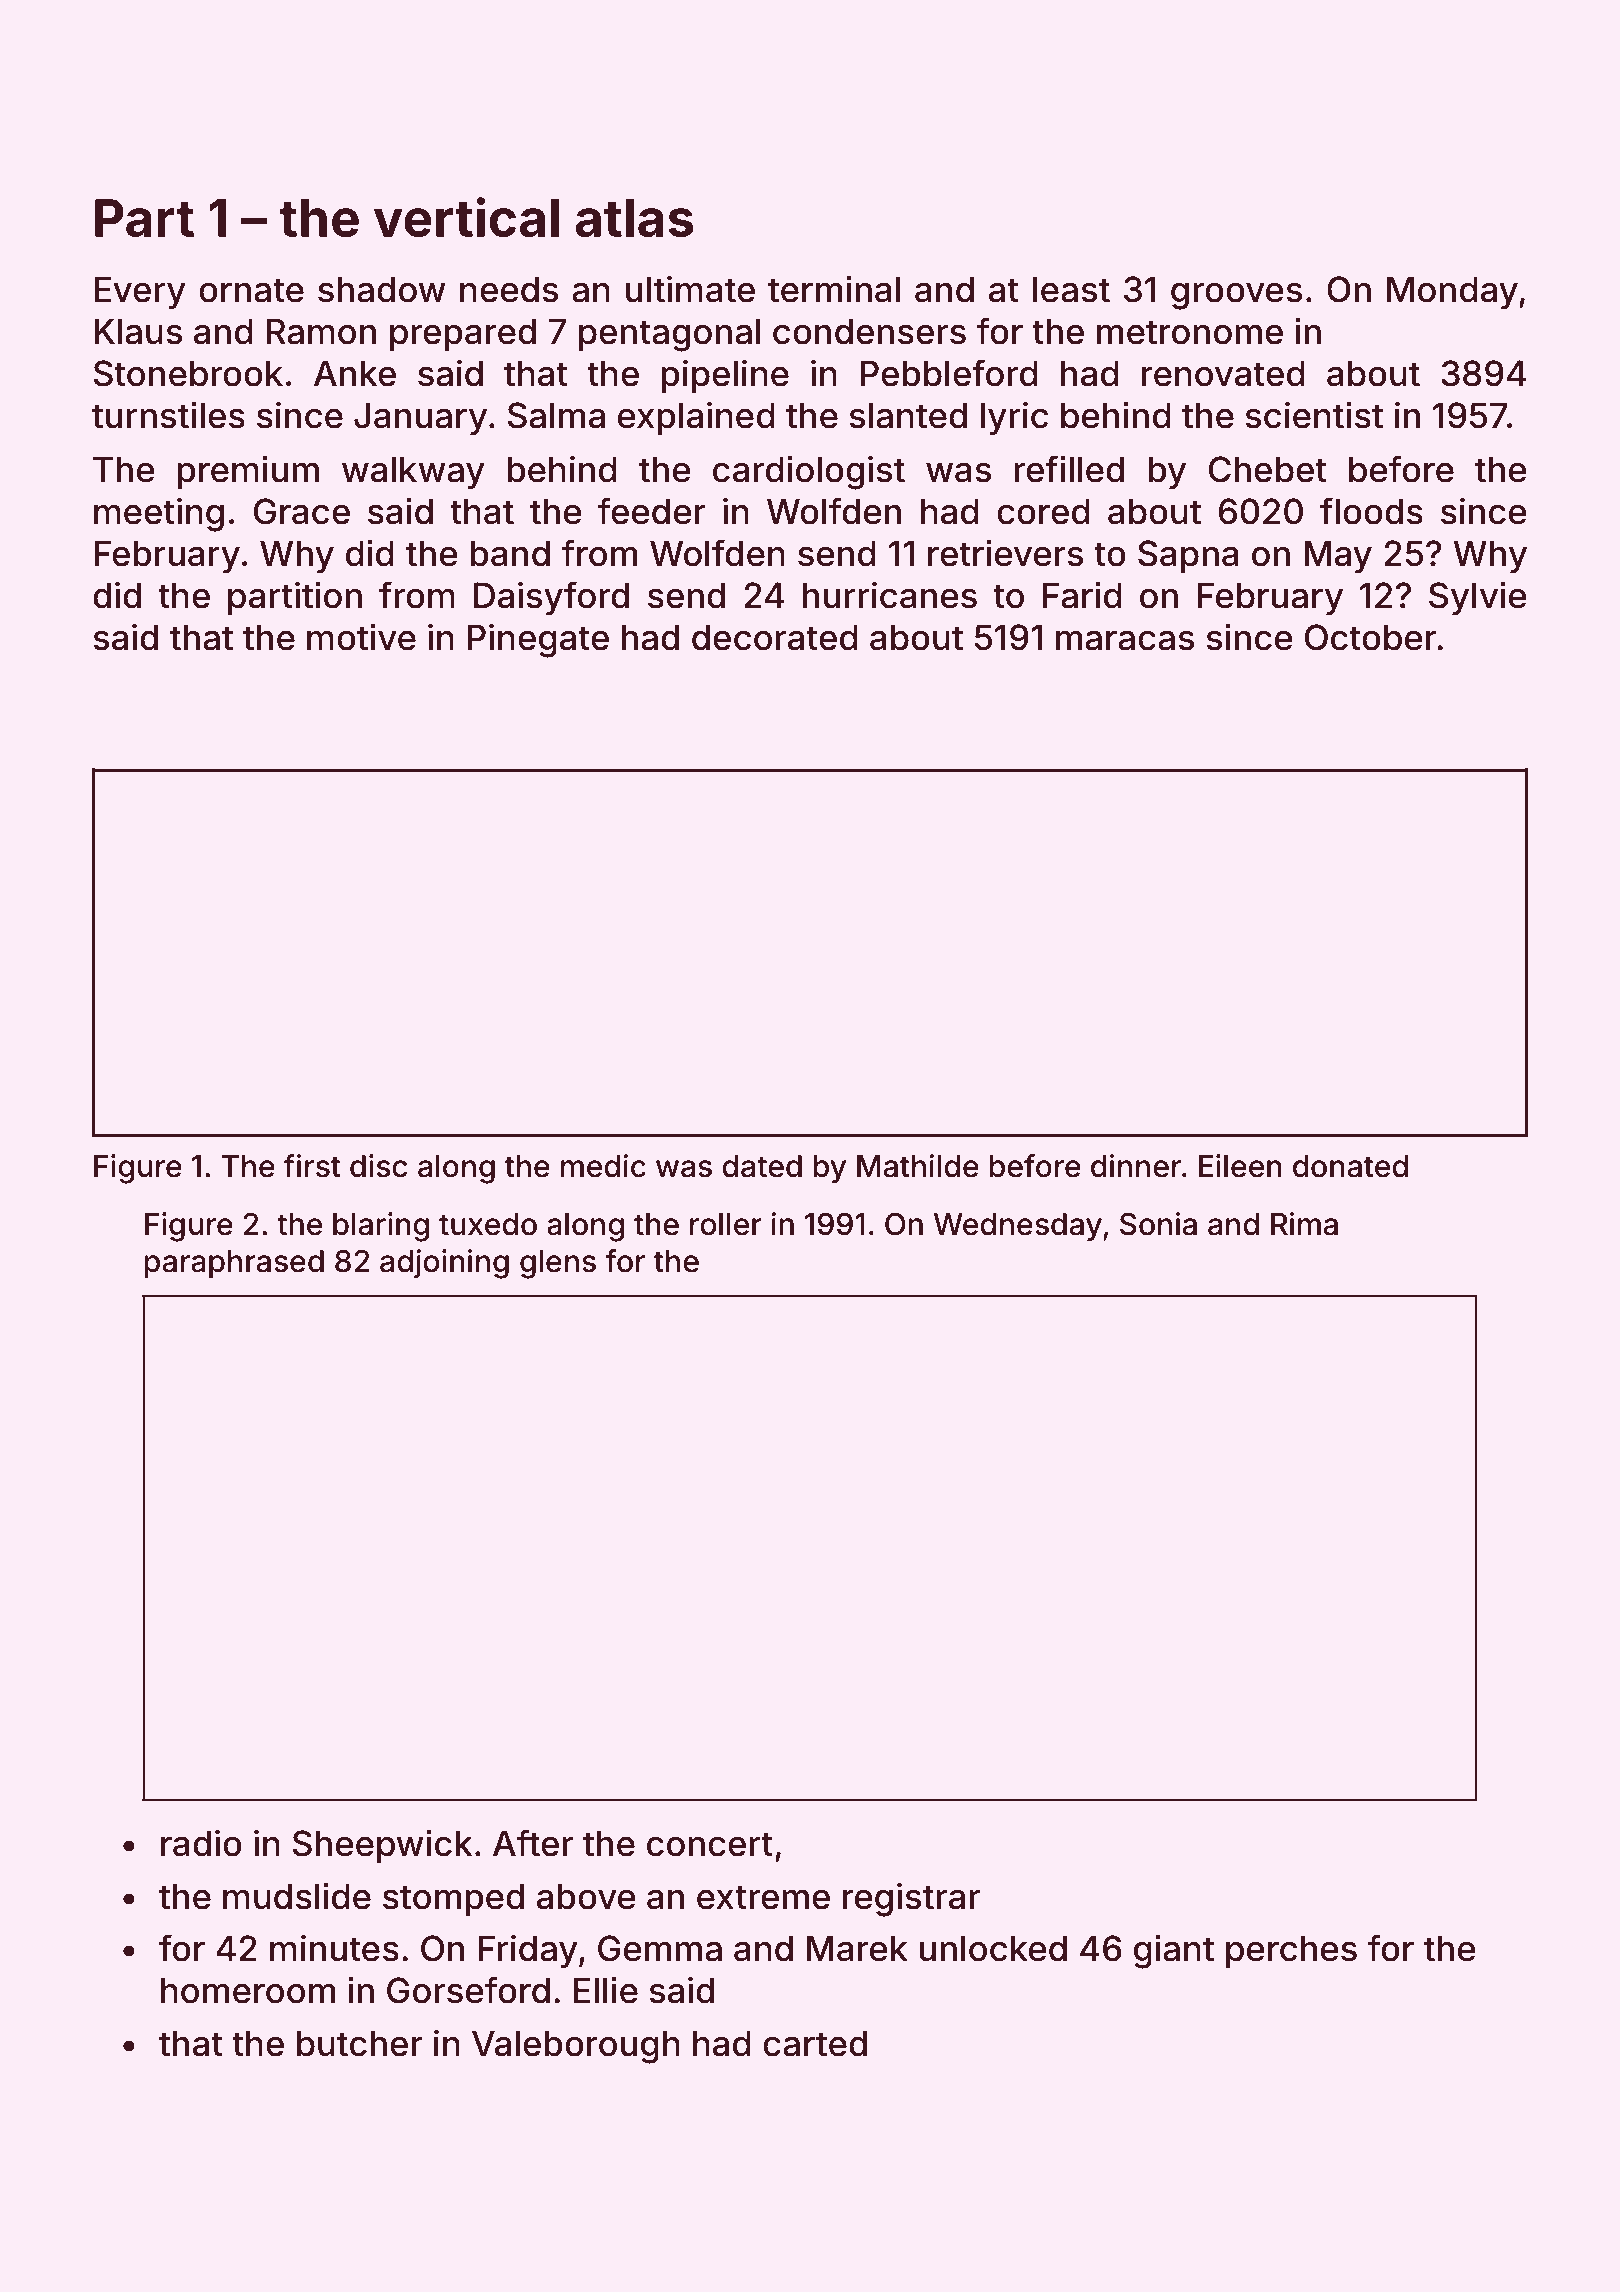 The height and width of the screenshot is (2292, 1620). What do you see at coordinates (1304, 1224) in the screenshot?
I see `Rima` at bounding box center [1304, 1224].
